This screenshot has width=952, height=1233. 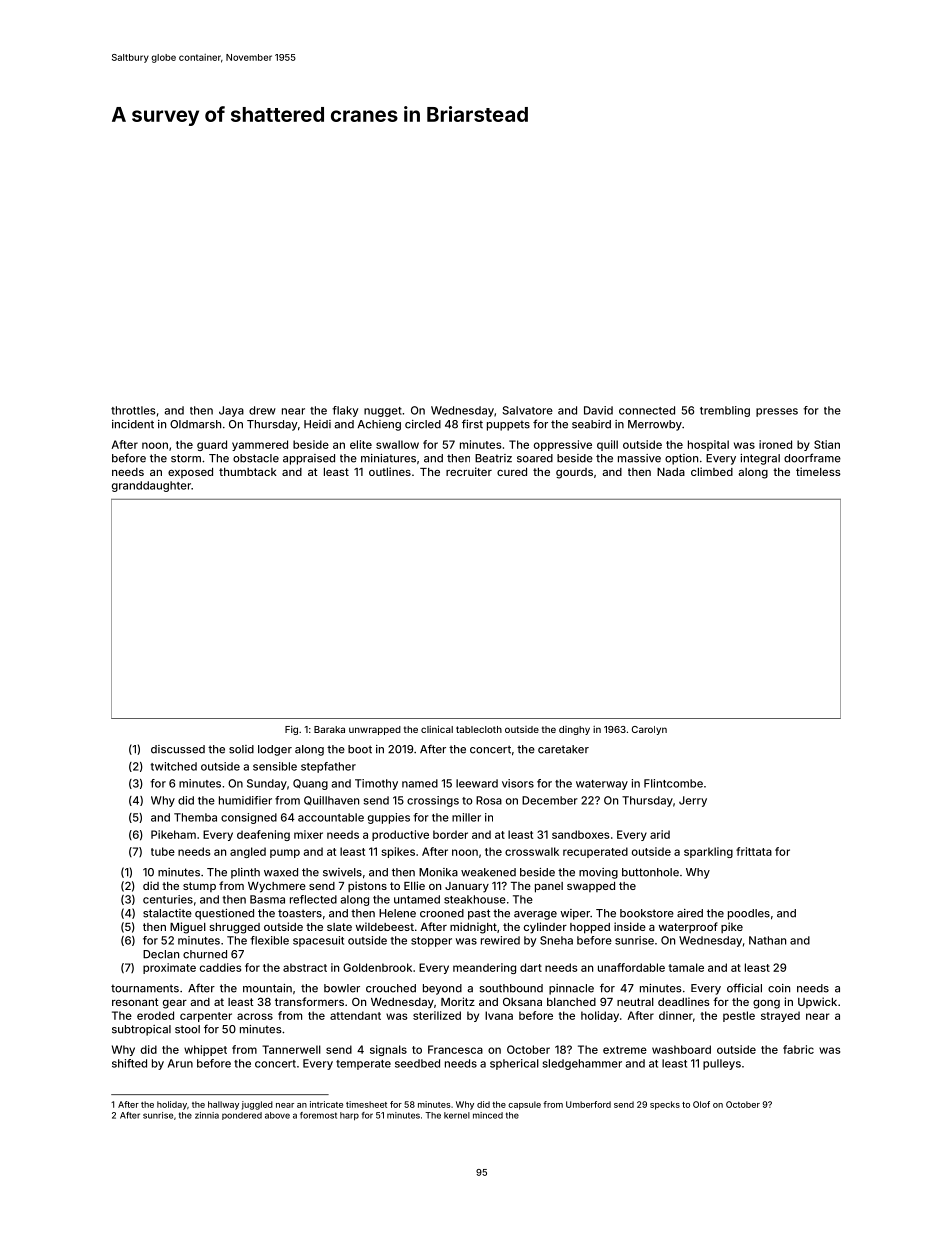 I want to click on Jaya, so click(x=231, y=411).
